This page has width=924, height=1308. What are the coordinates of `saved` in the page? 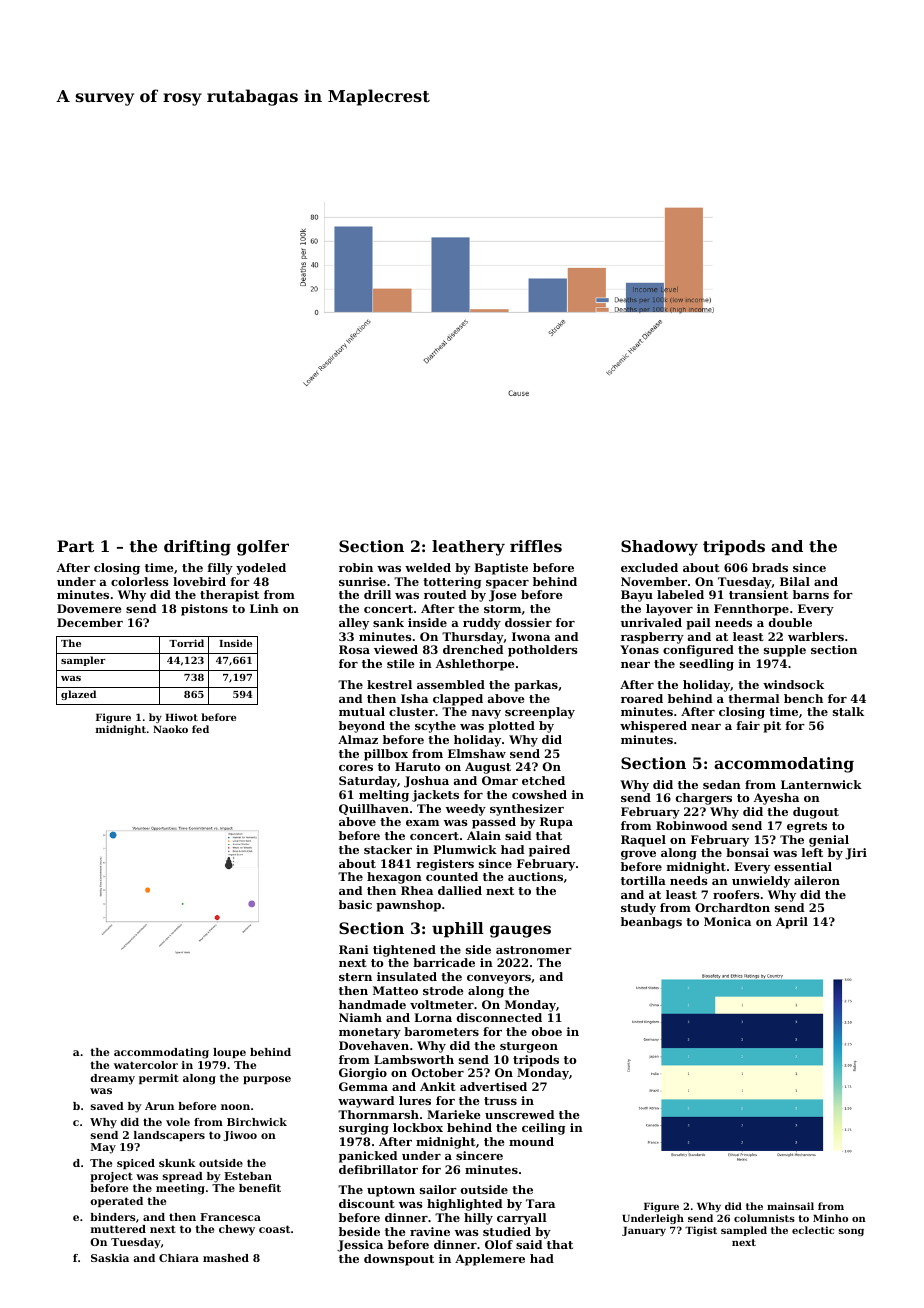 It's located at (107, 1106).
